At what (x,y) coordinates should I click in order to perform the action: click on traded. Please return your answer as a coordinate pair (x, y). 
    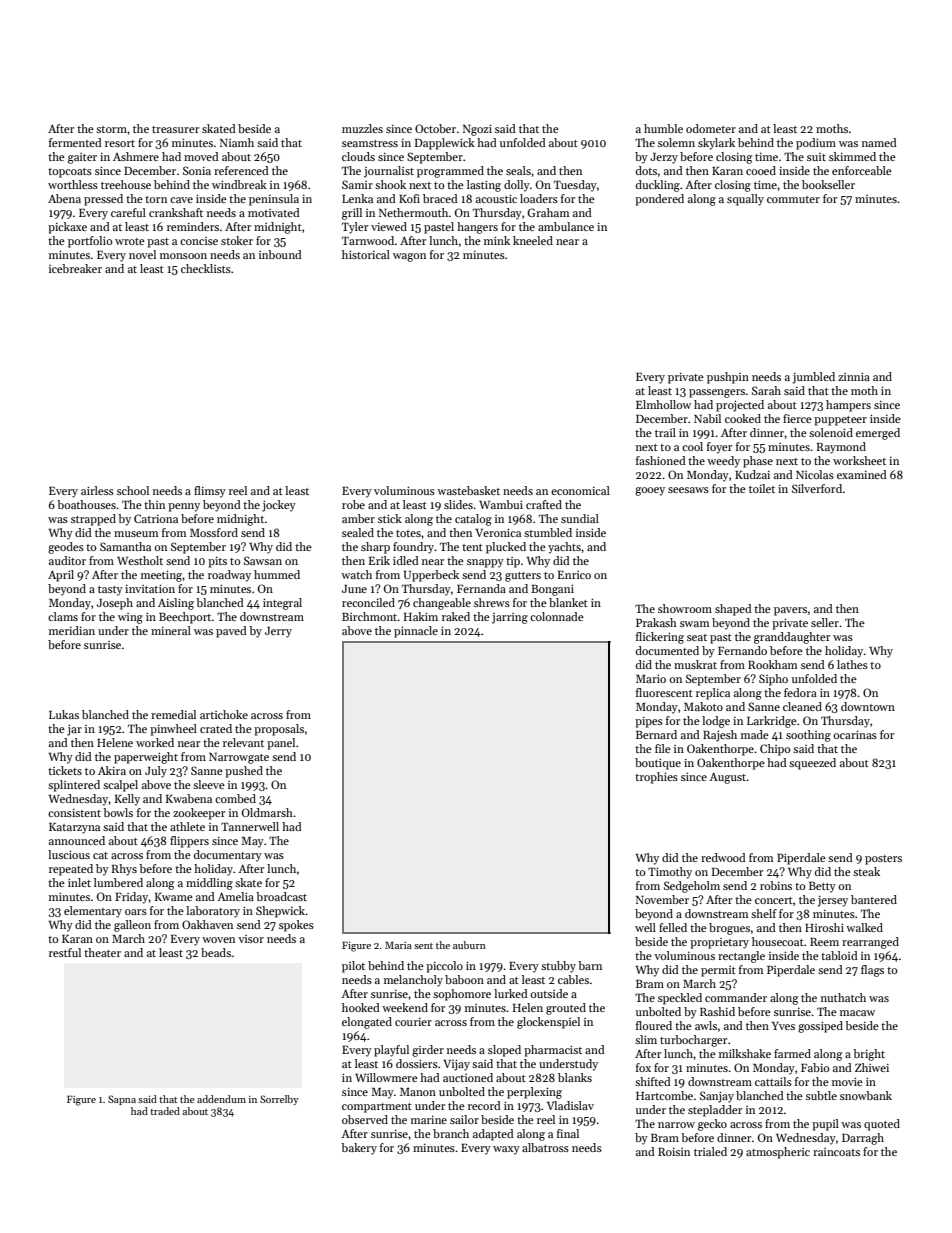
    Looking at the image, I should click on (165, 1111).
